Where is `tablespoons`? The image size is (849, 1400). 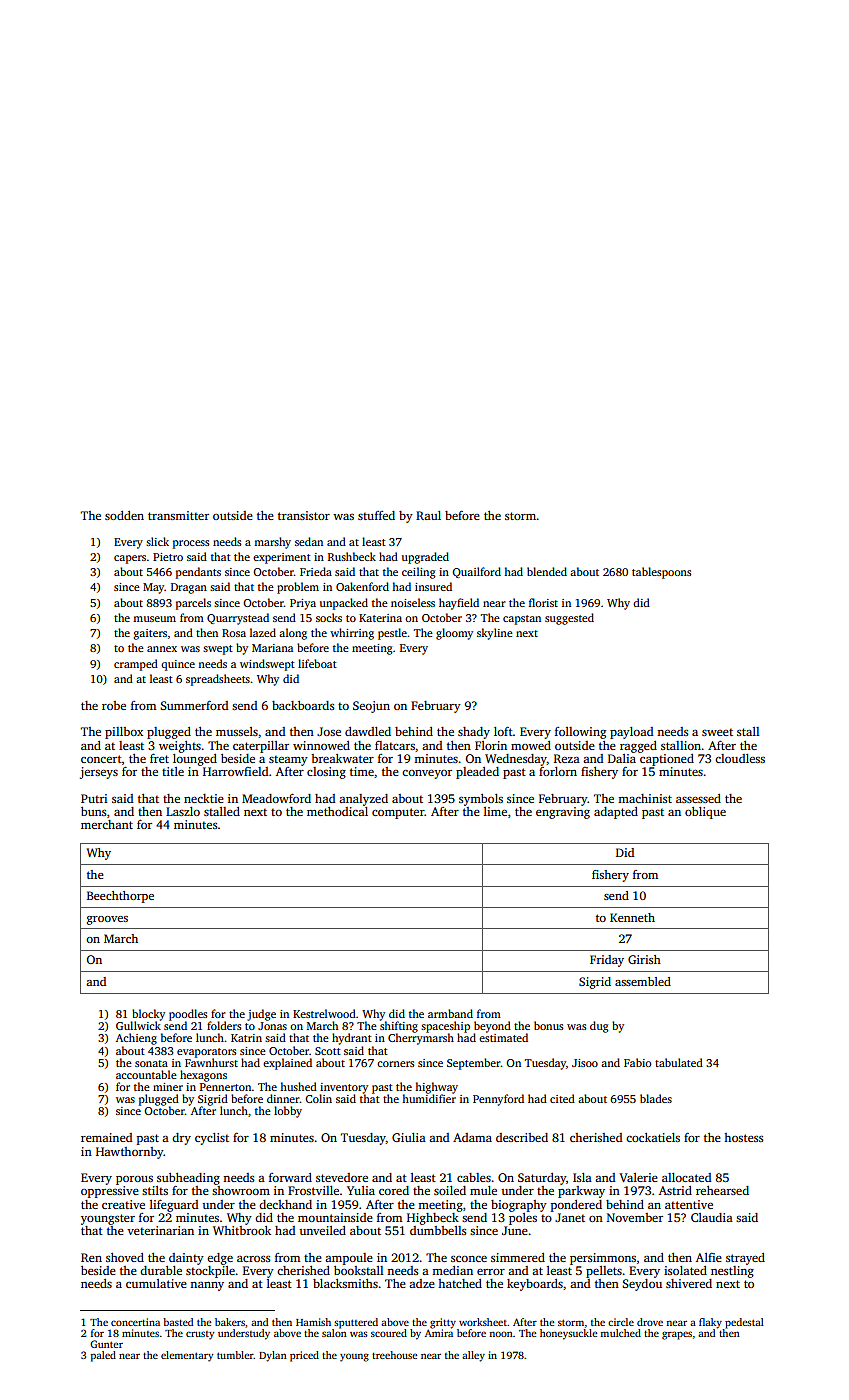
tablespoons is located at coordinates (661, 573).
